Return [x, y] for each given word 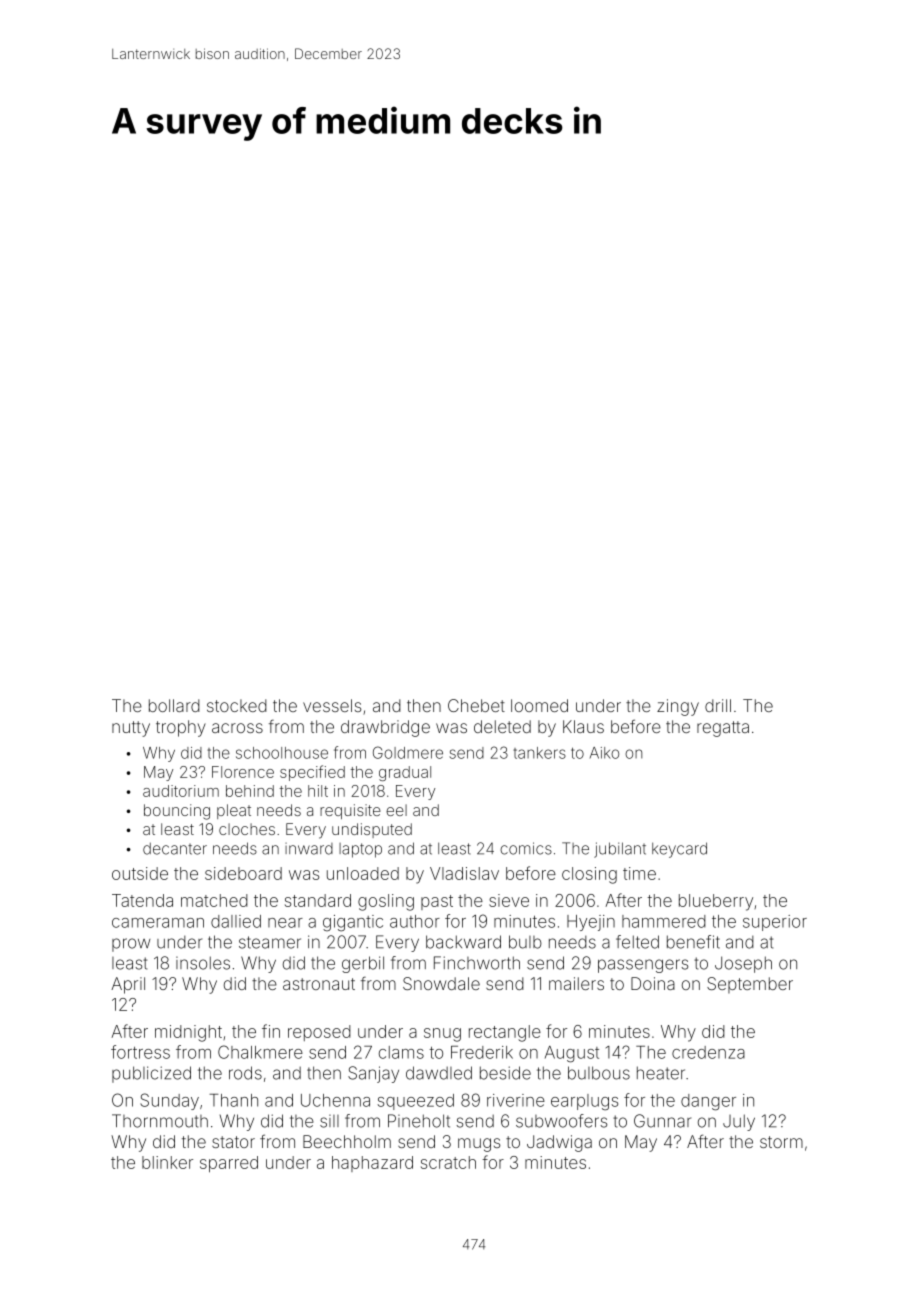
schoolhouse [282, 753]
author [415, 921]
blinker [167, 1162]
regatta [723, 729]
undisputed [372, 830]
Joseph [743, 964]
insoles [203, 963]
